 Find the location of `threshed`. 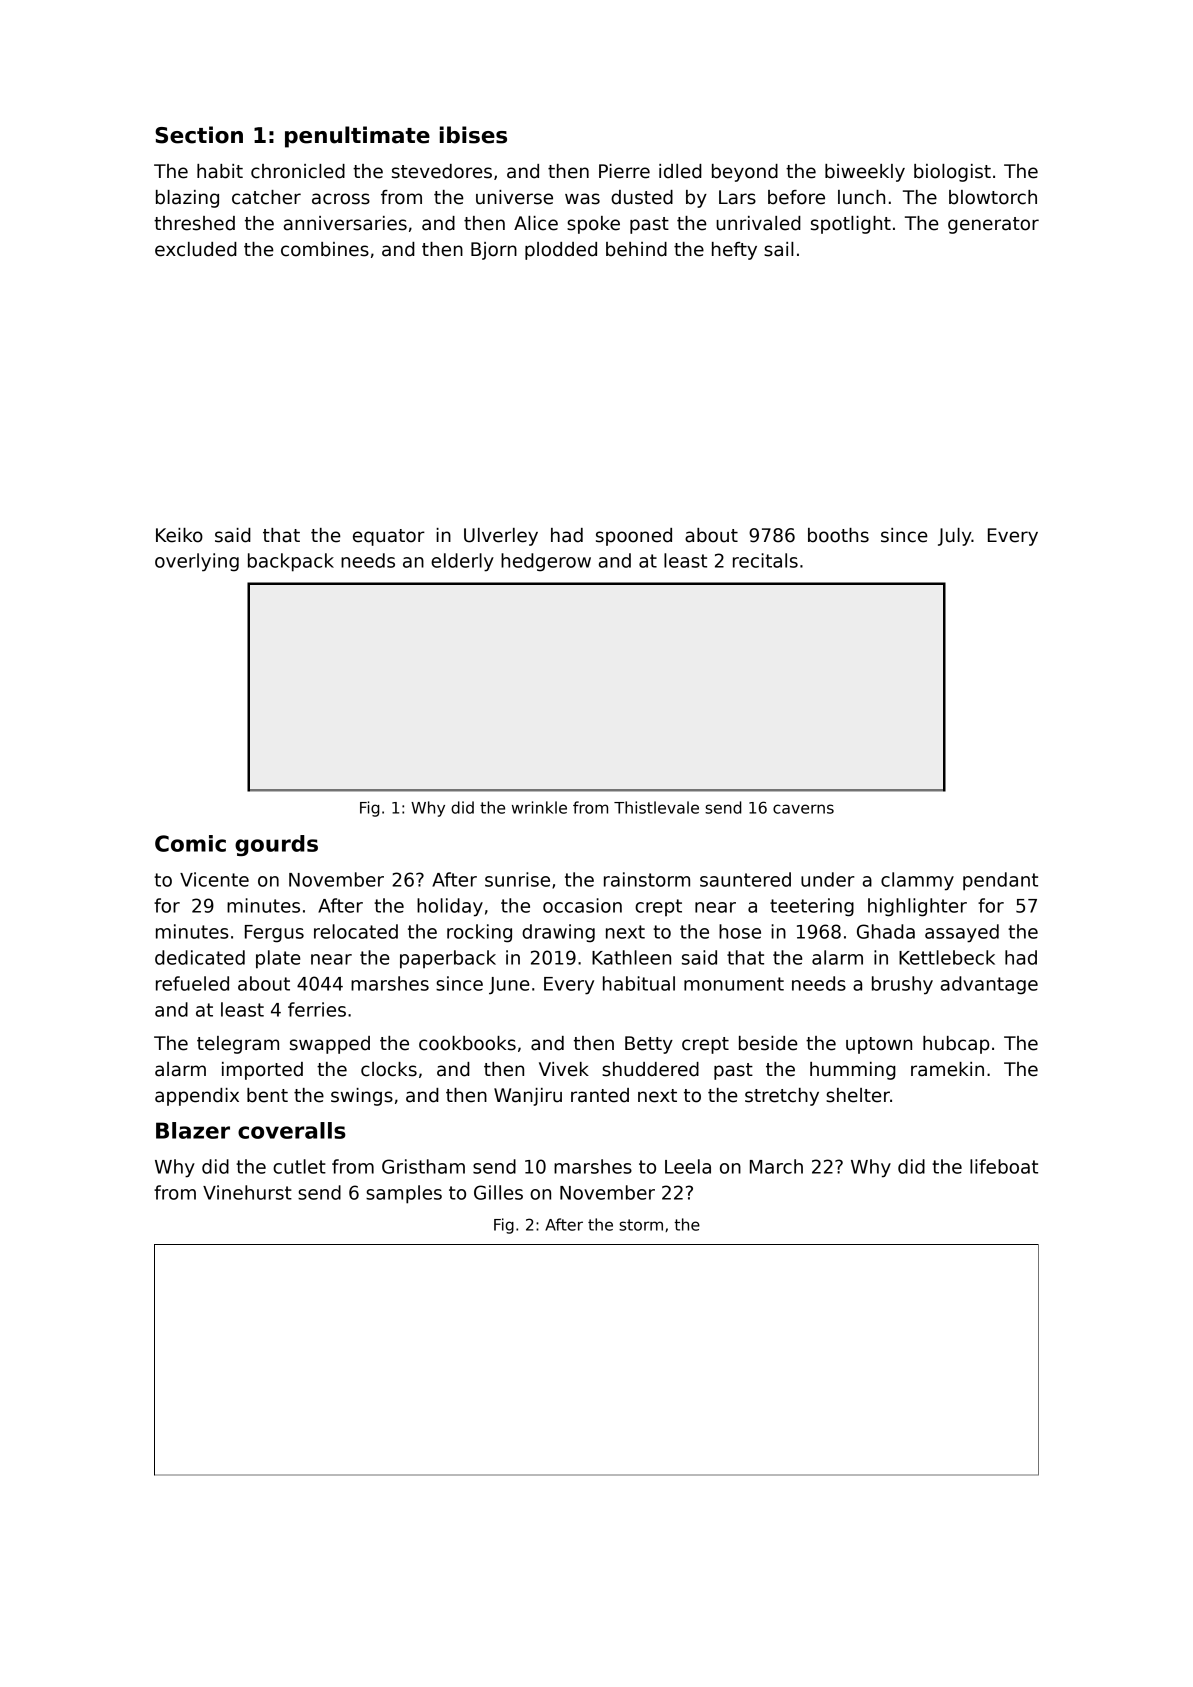

threshed is located at coordinates (194, 223).
